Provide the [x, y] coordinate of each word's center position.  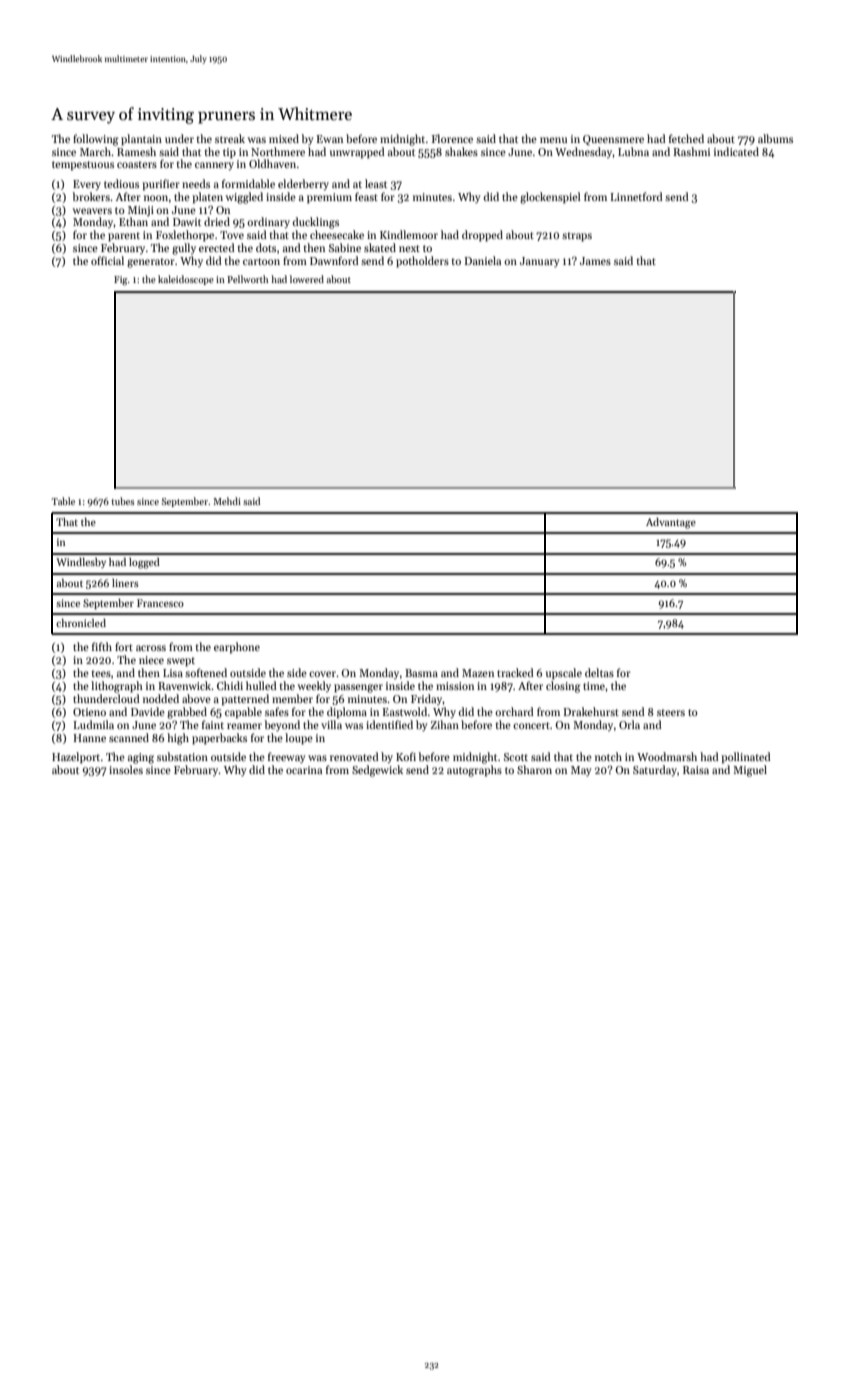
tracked [515, 672]
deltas [599, 672]
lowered [307, 279]
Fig [120, 281]
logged [144, 563]
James [595, 261]
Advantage [671, 523]
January [540, 262]
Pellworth [247, 279]
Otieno [89, 712]
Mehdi [227, 501]
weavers [92, 211]
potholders [422, 262]
